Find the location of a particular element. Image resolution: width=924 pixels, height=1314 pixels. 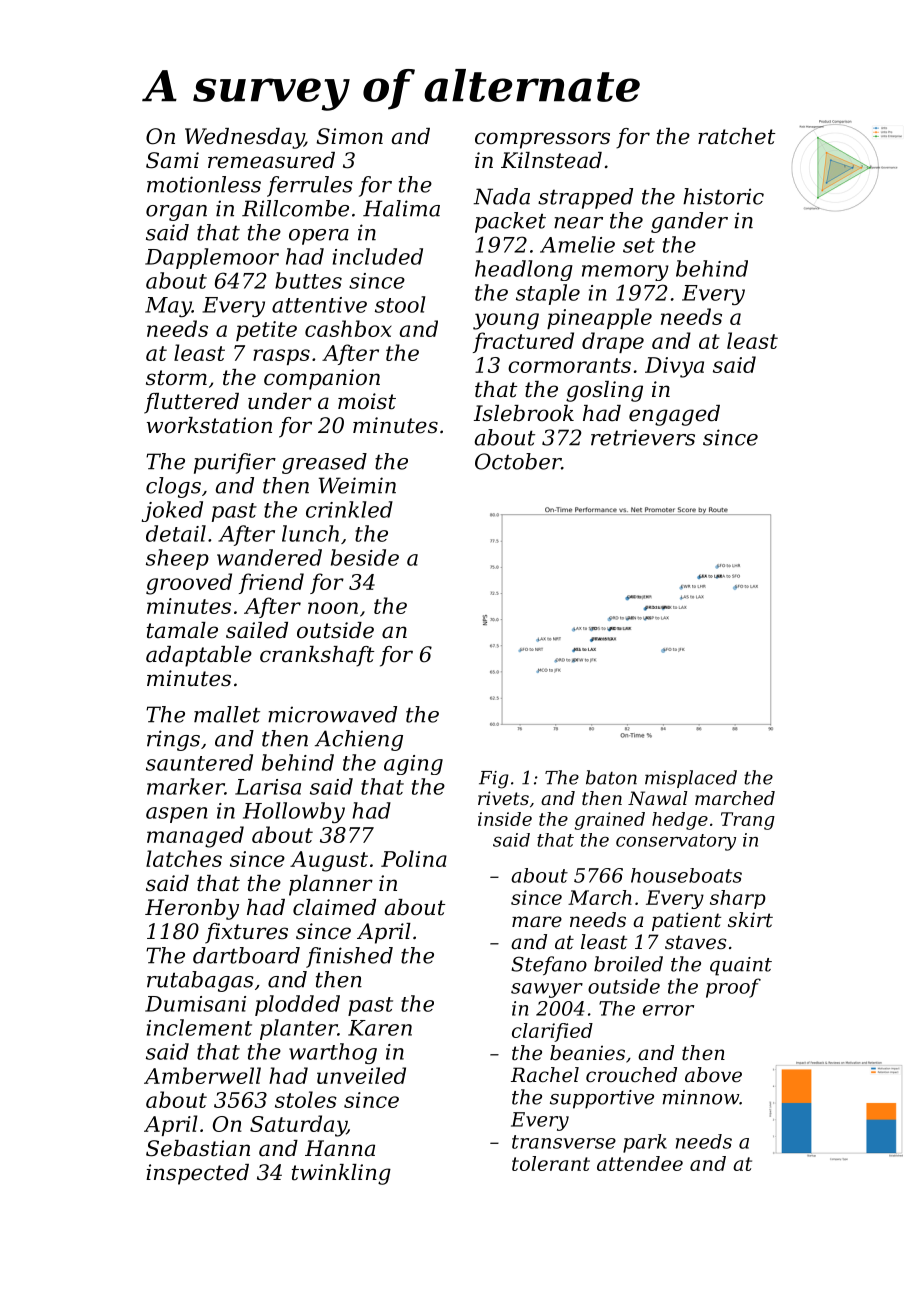

Trang is located at coordinates (748, 821).
